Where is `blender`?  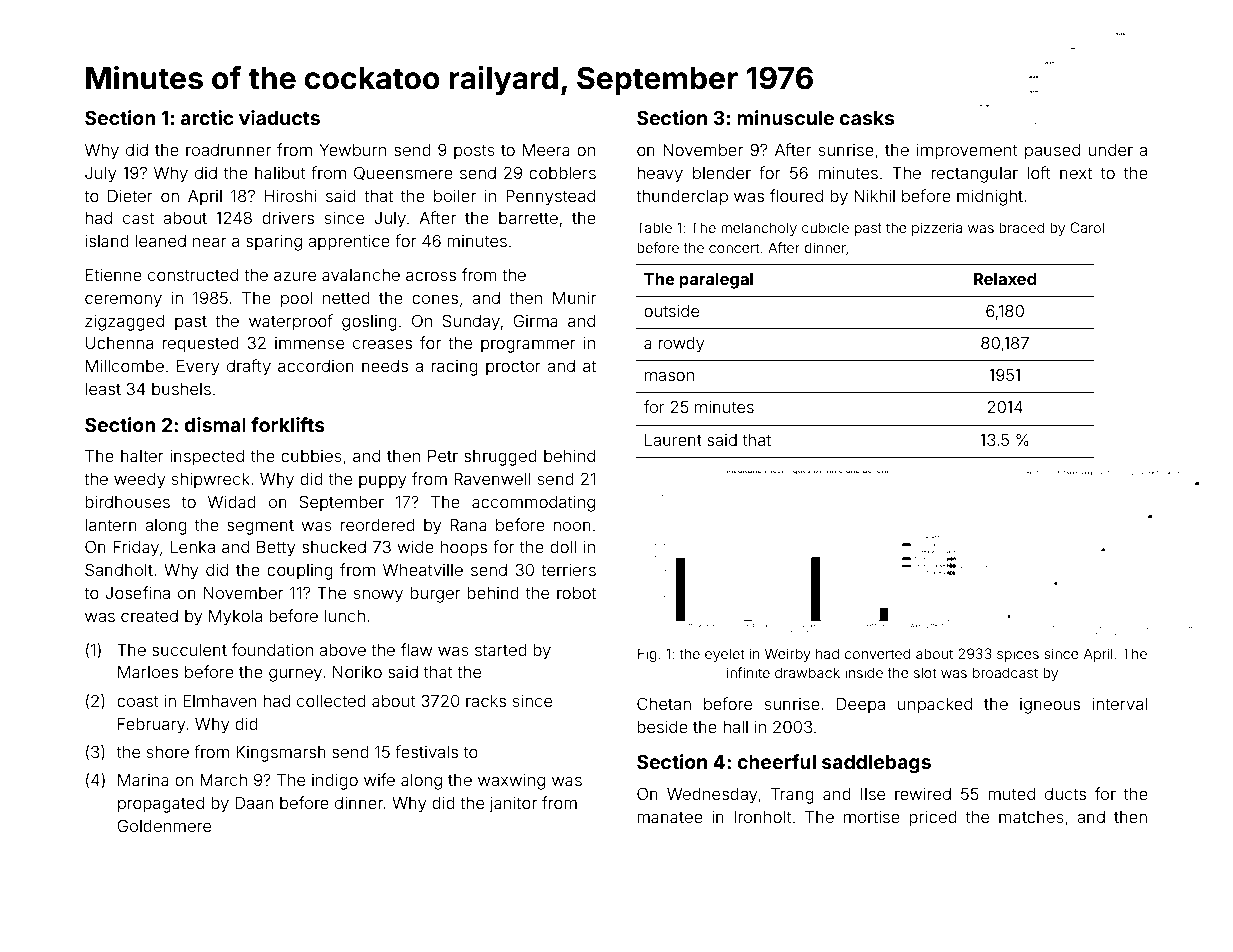
blender is located at coordinates (722, 173).
